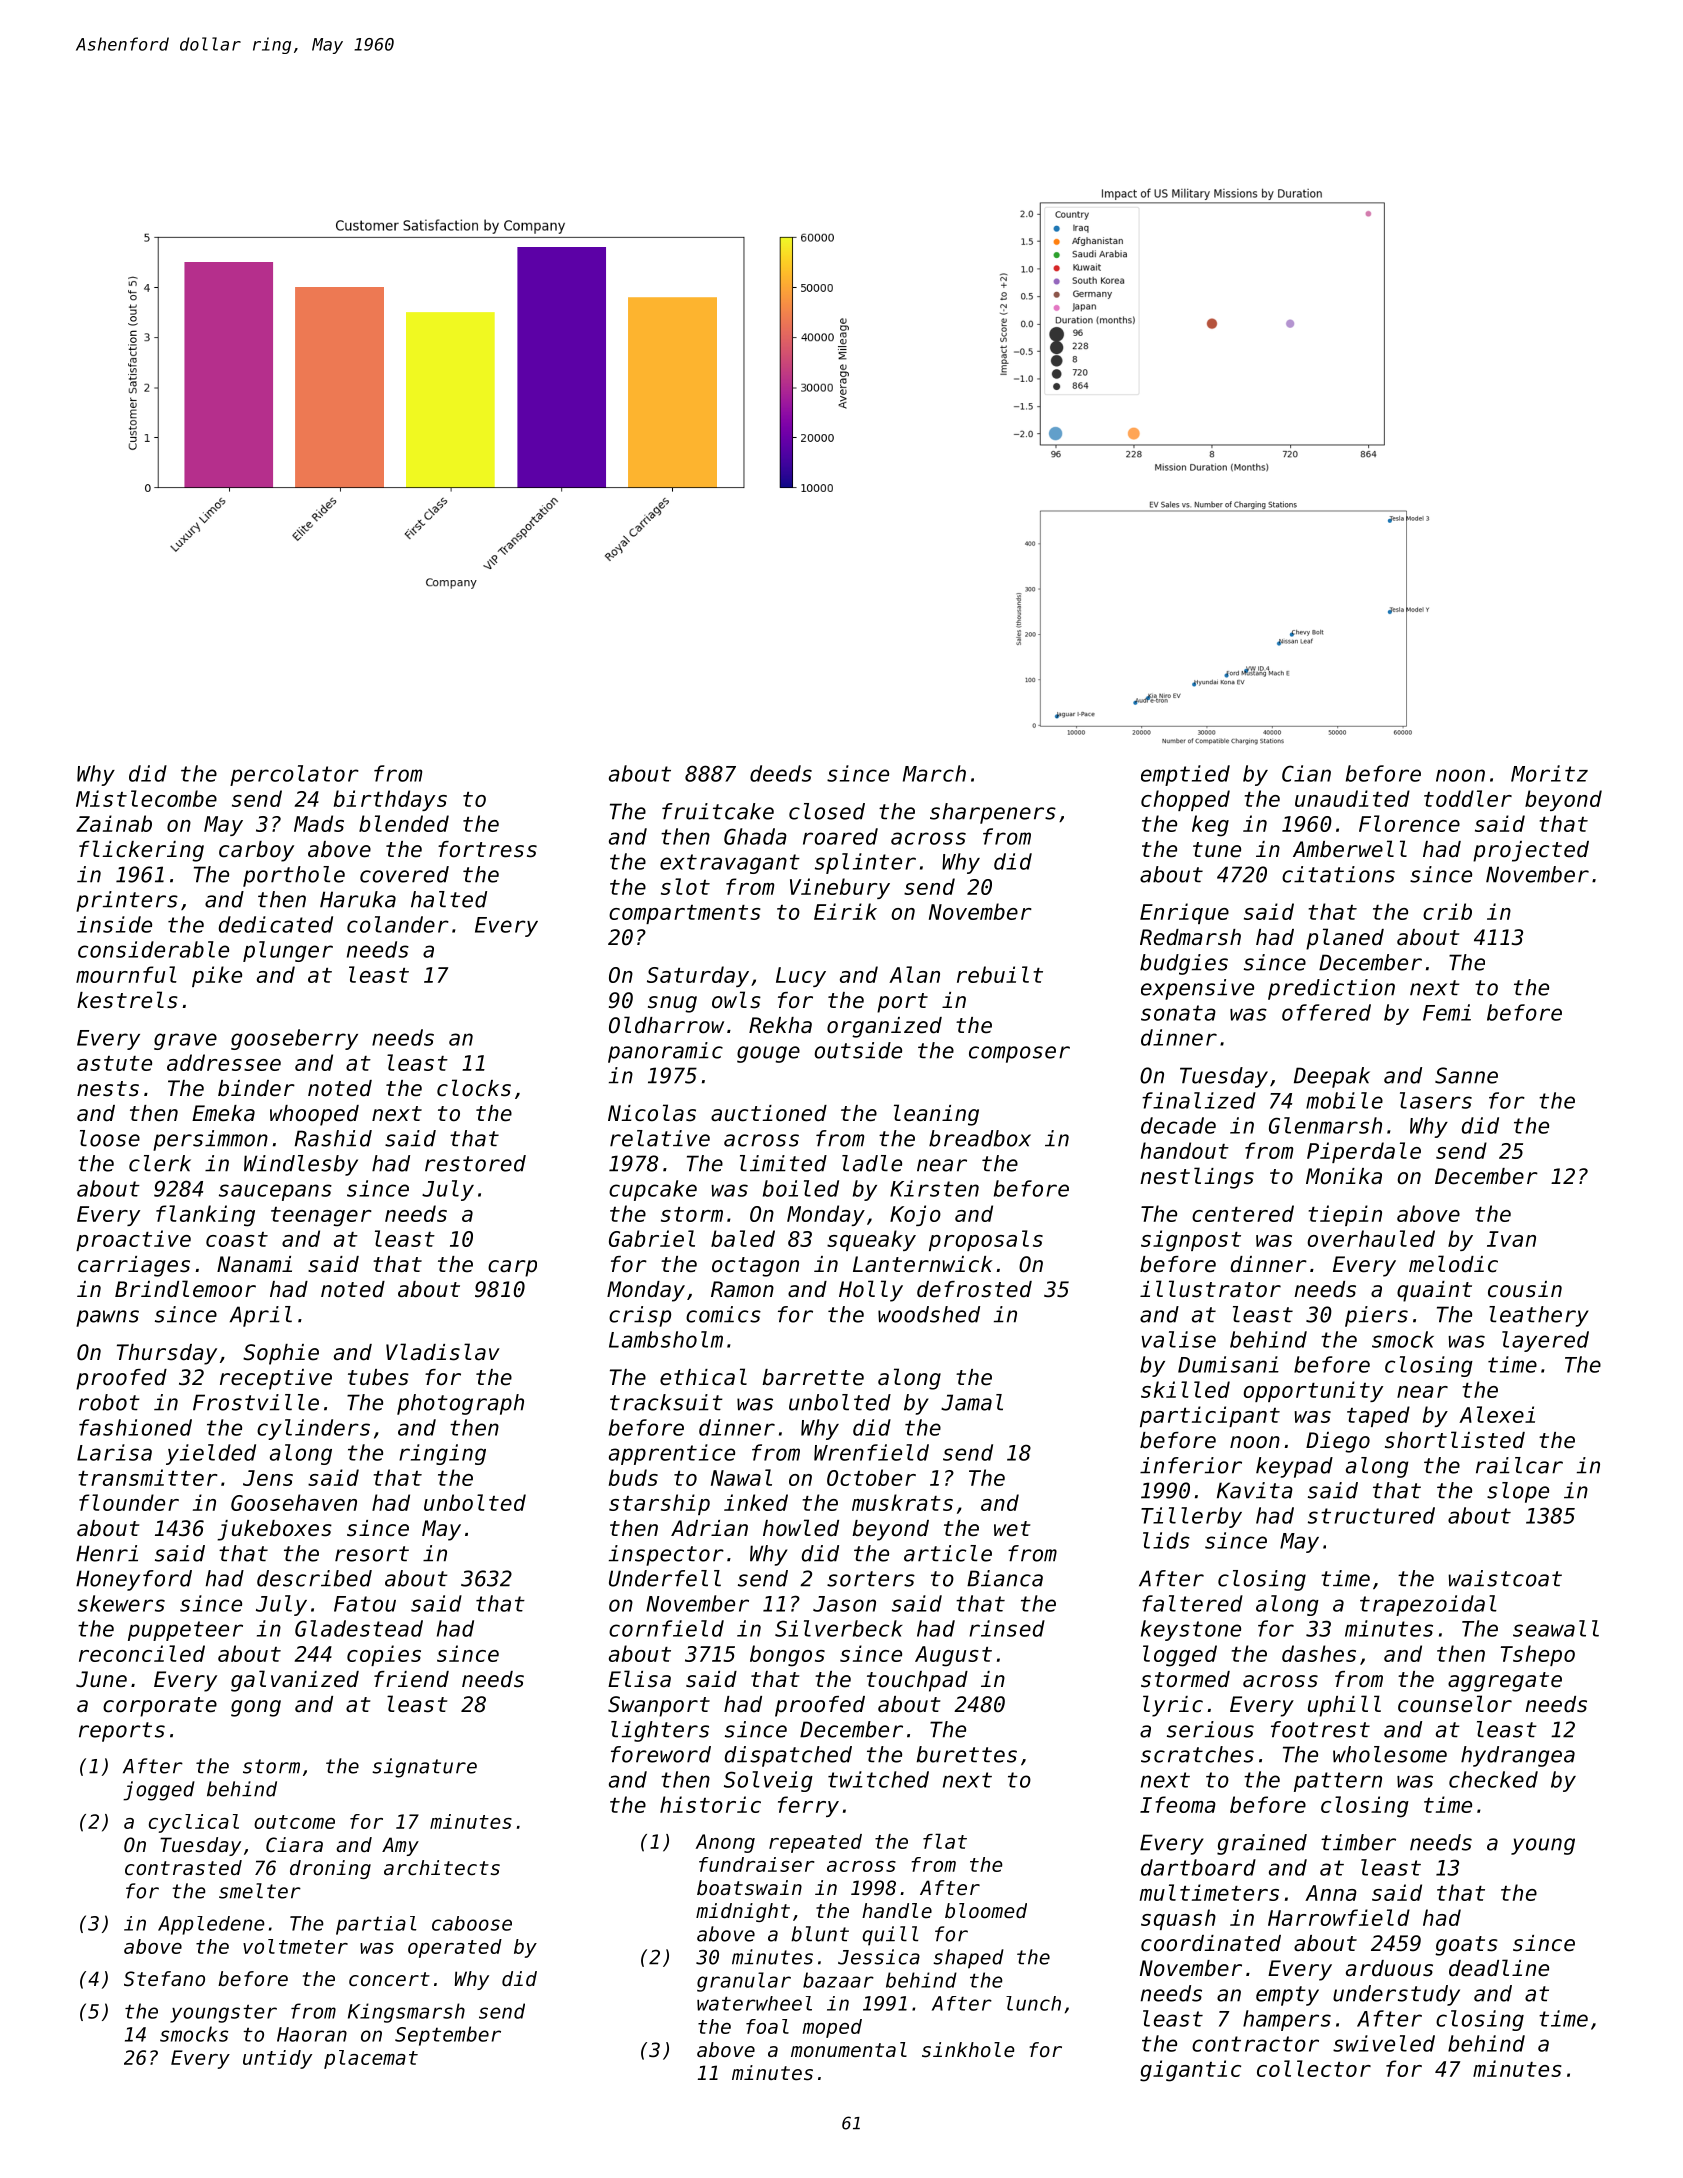  Describe the element at coordinates (781, 773) in the screenshot. I see `deeds` at that location.
